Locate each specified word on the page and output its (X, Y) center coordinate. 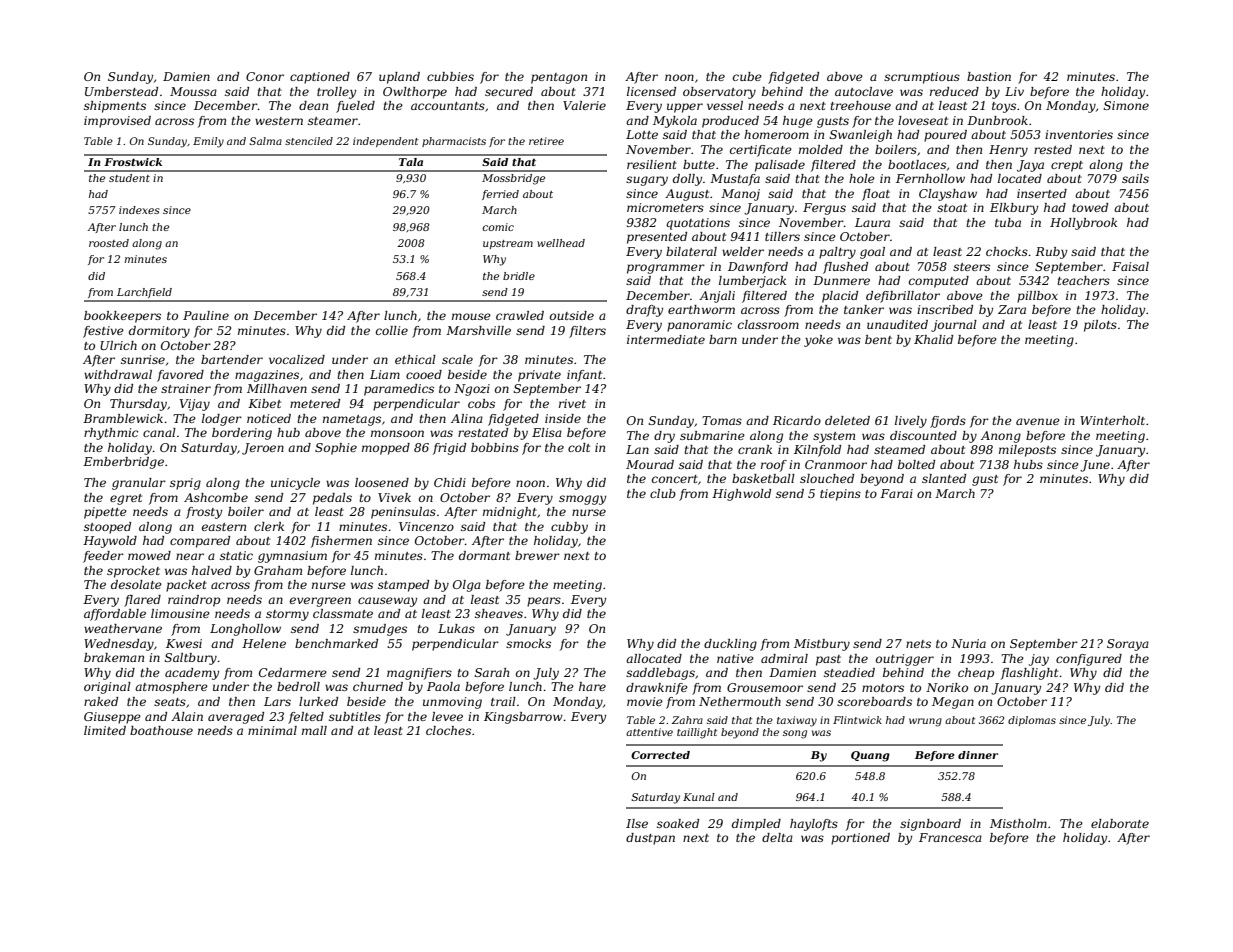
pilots (1100, 326)
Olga (467, 586)
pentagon (559, 78)
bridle (519, 276)
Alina (467, 418)
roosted (109, 243)
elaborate (1120, 823)
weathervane (123, 628)
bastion (989, 76)
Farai (896, 493)
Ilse (637, 823)
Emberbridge (123, 463)
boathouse (161, 730)
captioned (320, 78)
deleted (847, 420)
